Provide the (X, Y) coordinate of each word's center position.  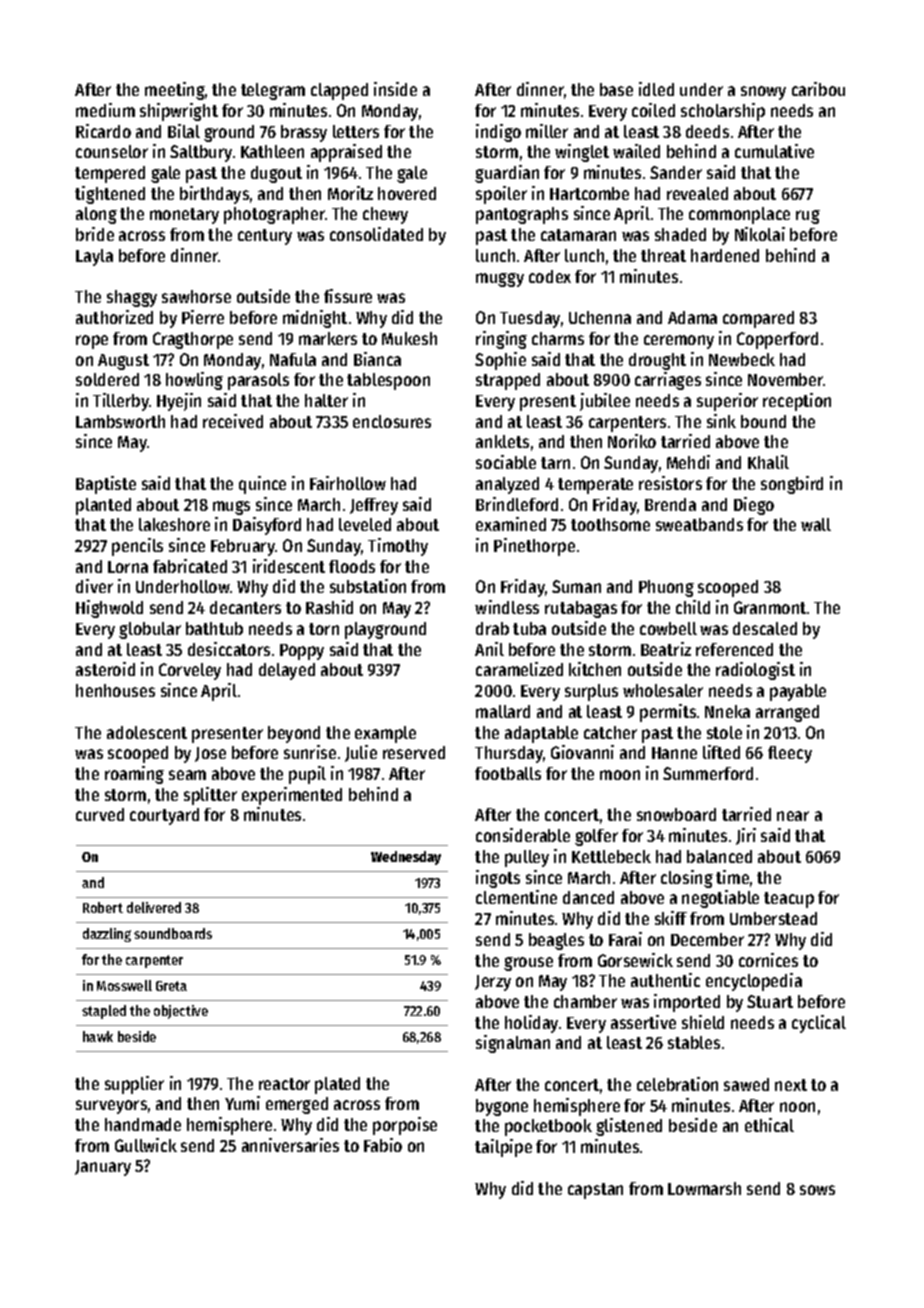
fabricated (190, 566)
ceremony (679, 342)
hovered (407, 193)
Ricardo (103, 131)
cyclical (819, 1024)
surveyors (111, 1107)
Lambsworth (120, 421)
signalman (513, 1044)
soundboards (173, 933)
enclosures (392, 421)
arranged (787, 713)
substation (368, 586)
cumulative (774, 151)
